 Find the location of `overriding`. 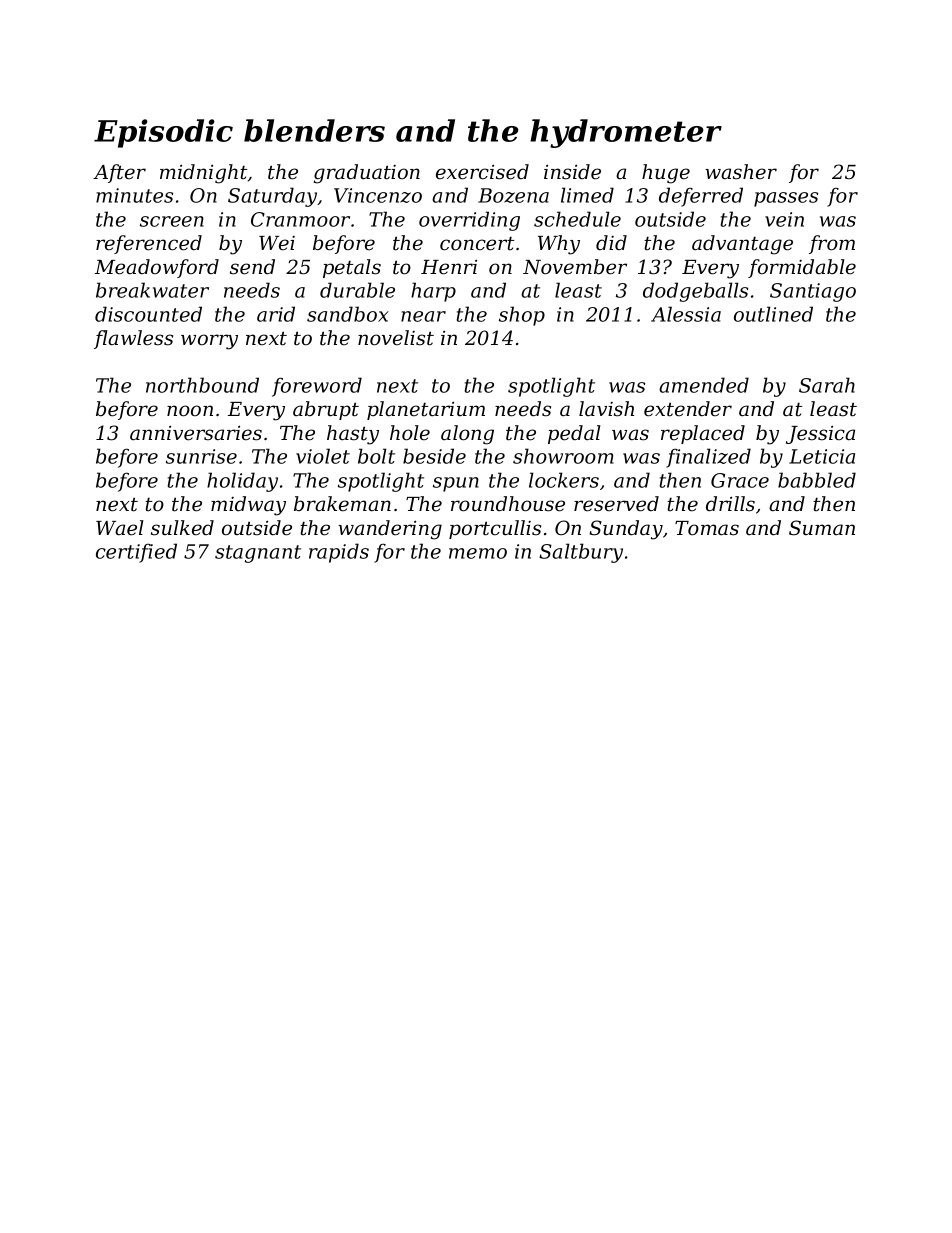

overriding is located at coordinates (469, 221).
